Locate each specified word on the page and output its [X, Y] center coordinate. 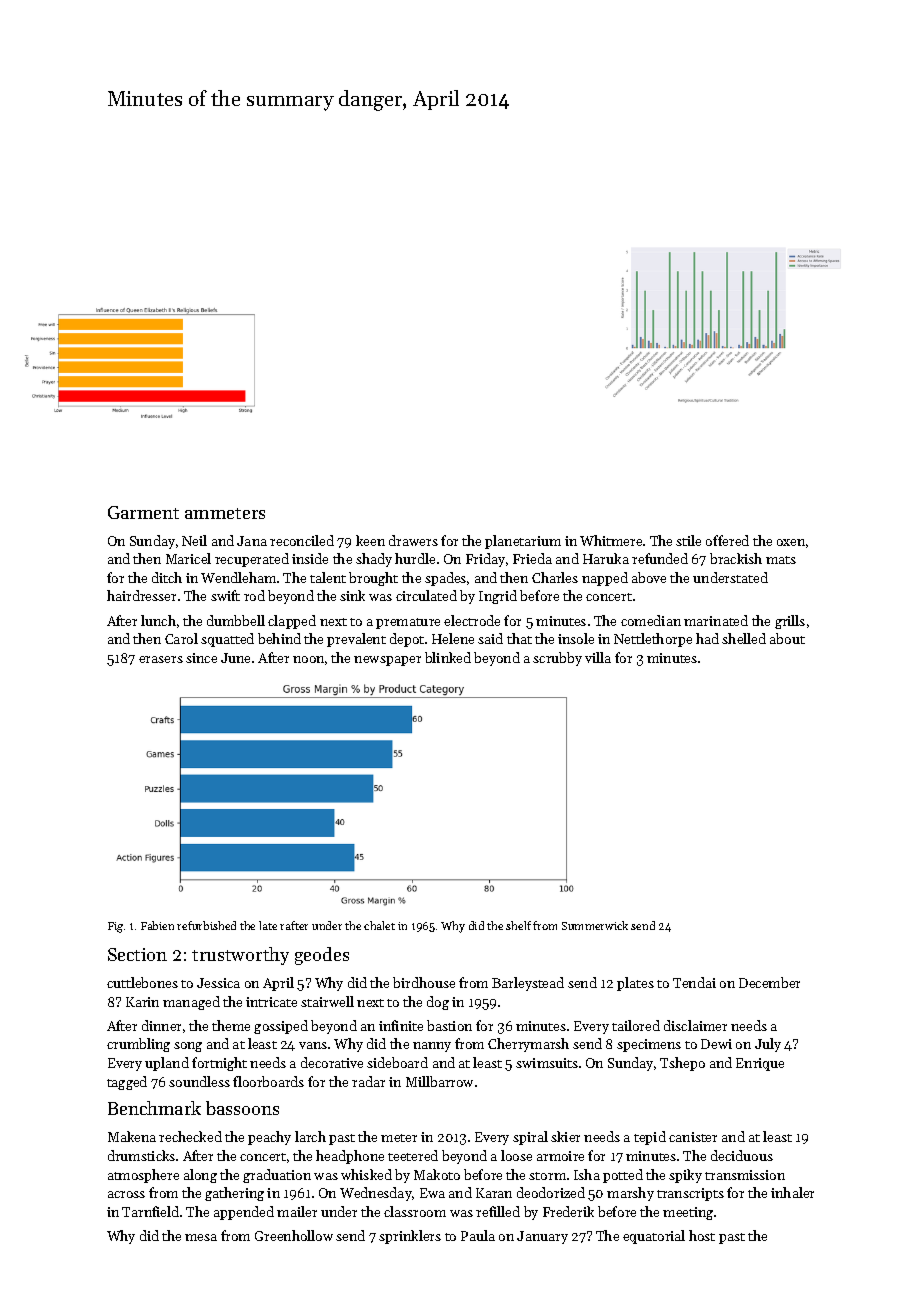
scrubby [557, 659]
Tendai [694, 982]
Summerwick [595, 925]
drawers [413, 540]
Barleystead [528, 984]
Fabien [157, 925]
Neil [194, 540]
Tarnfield [150, 1211]
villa [598, 657]
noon [308, 659]
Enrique [760, 1064]
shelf [518, 925]
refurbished [206, 925]
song [188, 1047]
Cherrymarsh [528, 1045]
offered [727, 540]
